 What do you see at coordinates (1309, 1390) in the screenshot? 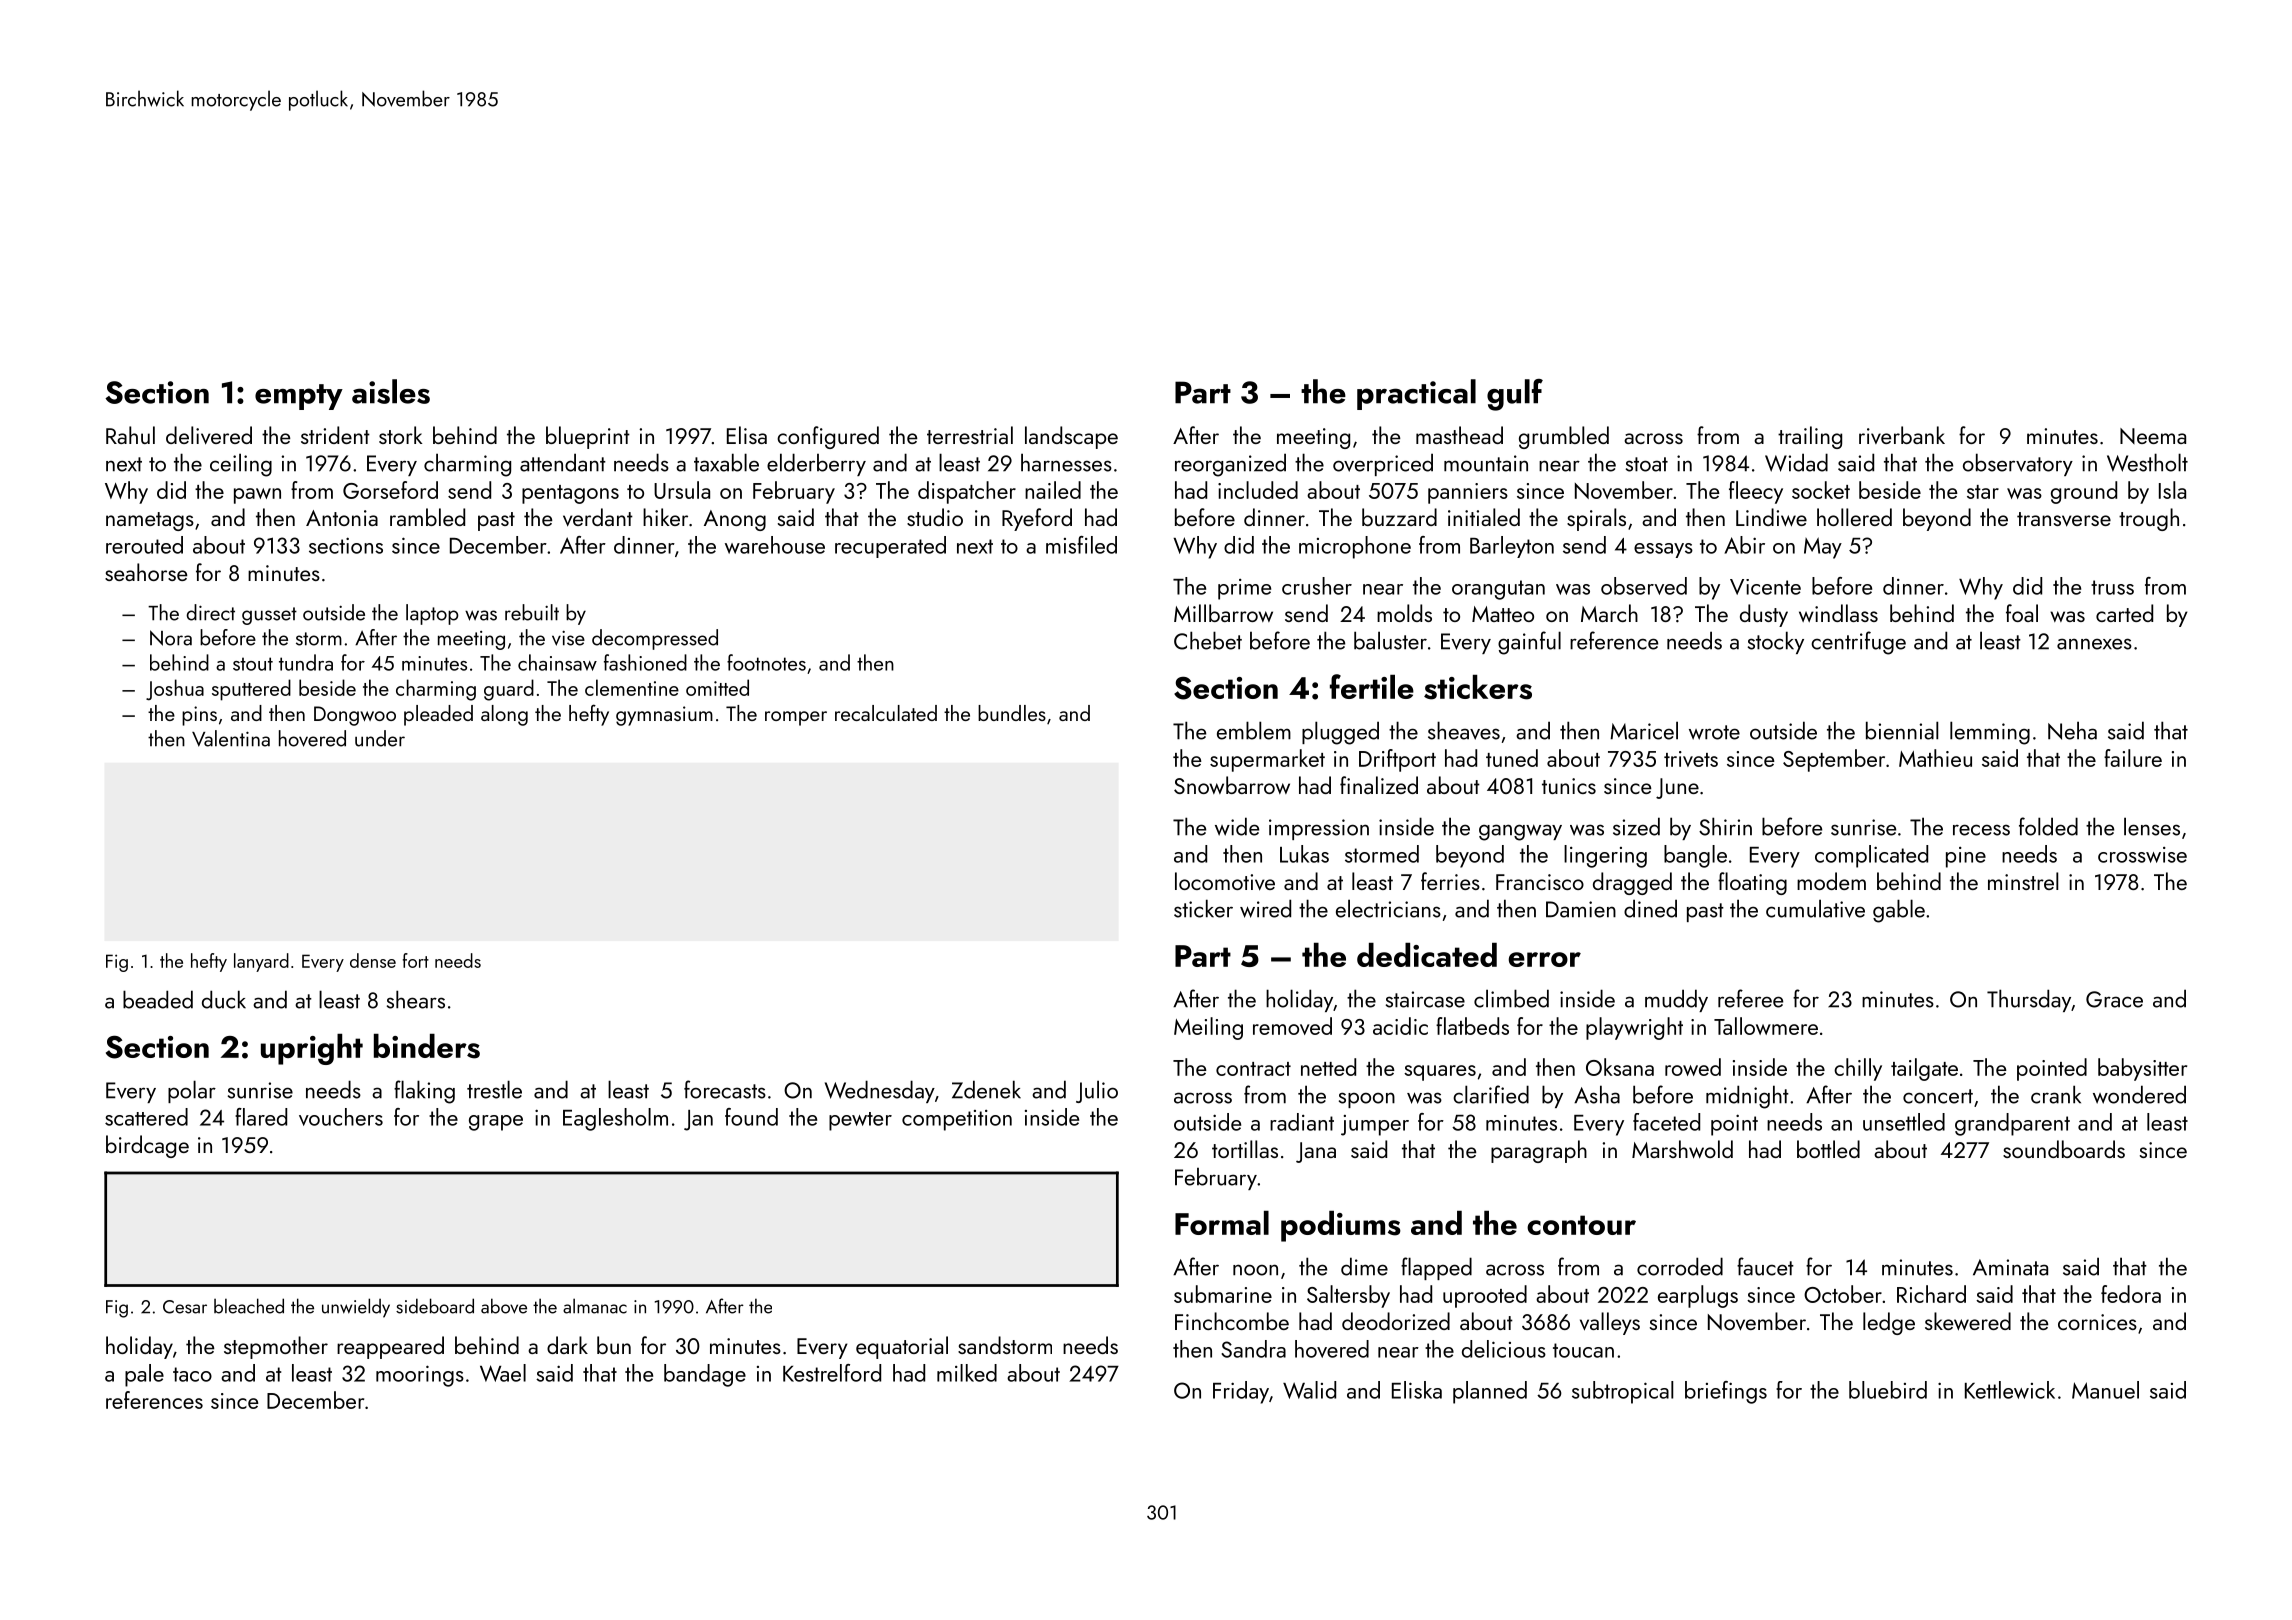
I see `Walid` at bounding box center [1309, 1390].
